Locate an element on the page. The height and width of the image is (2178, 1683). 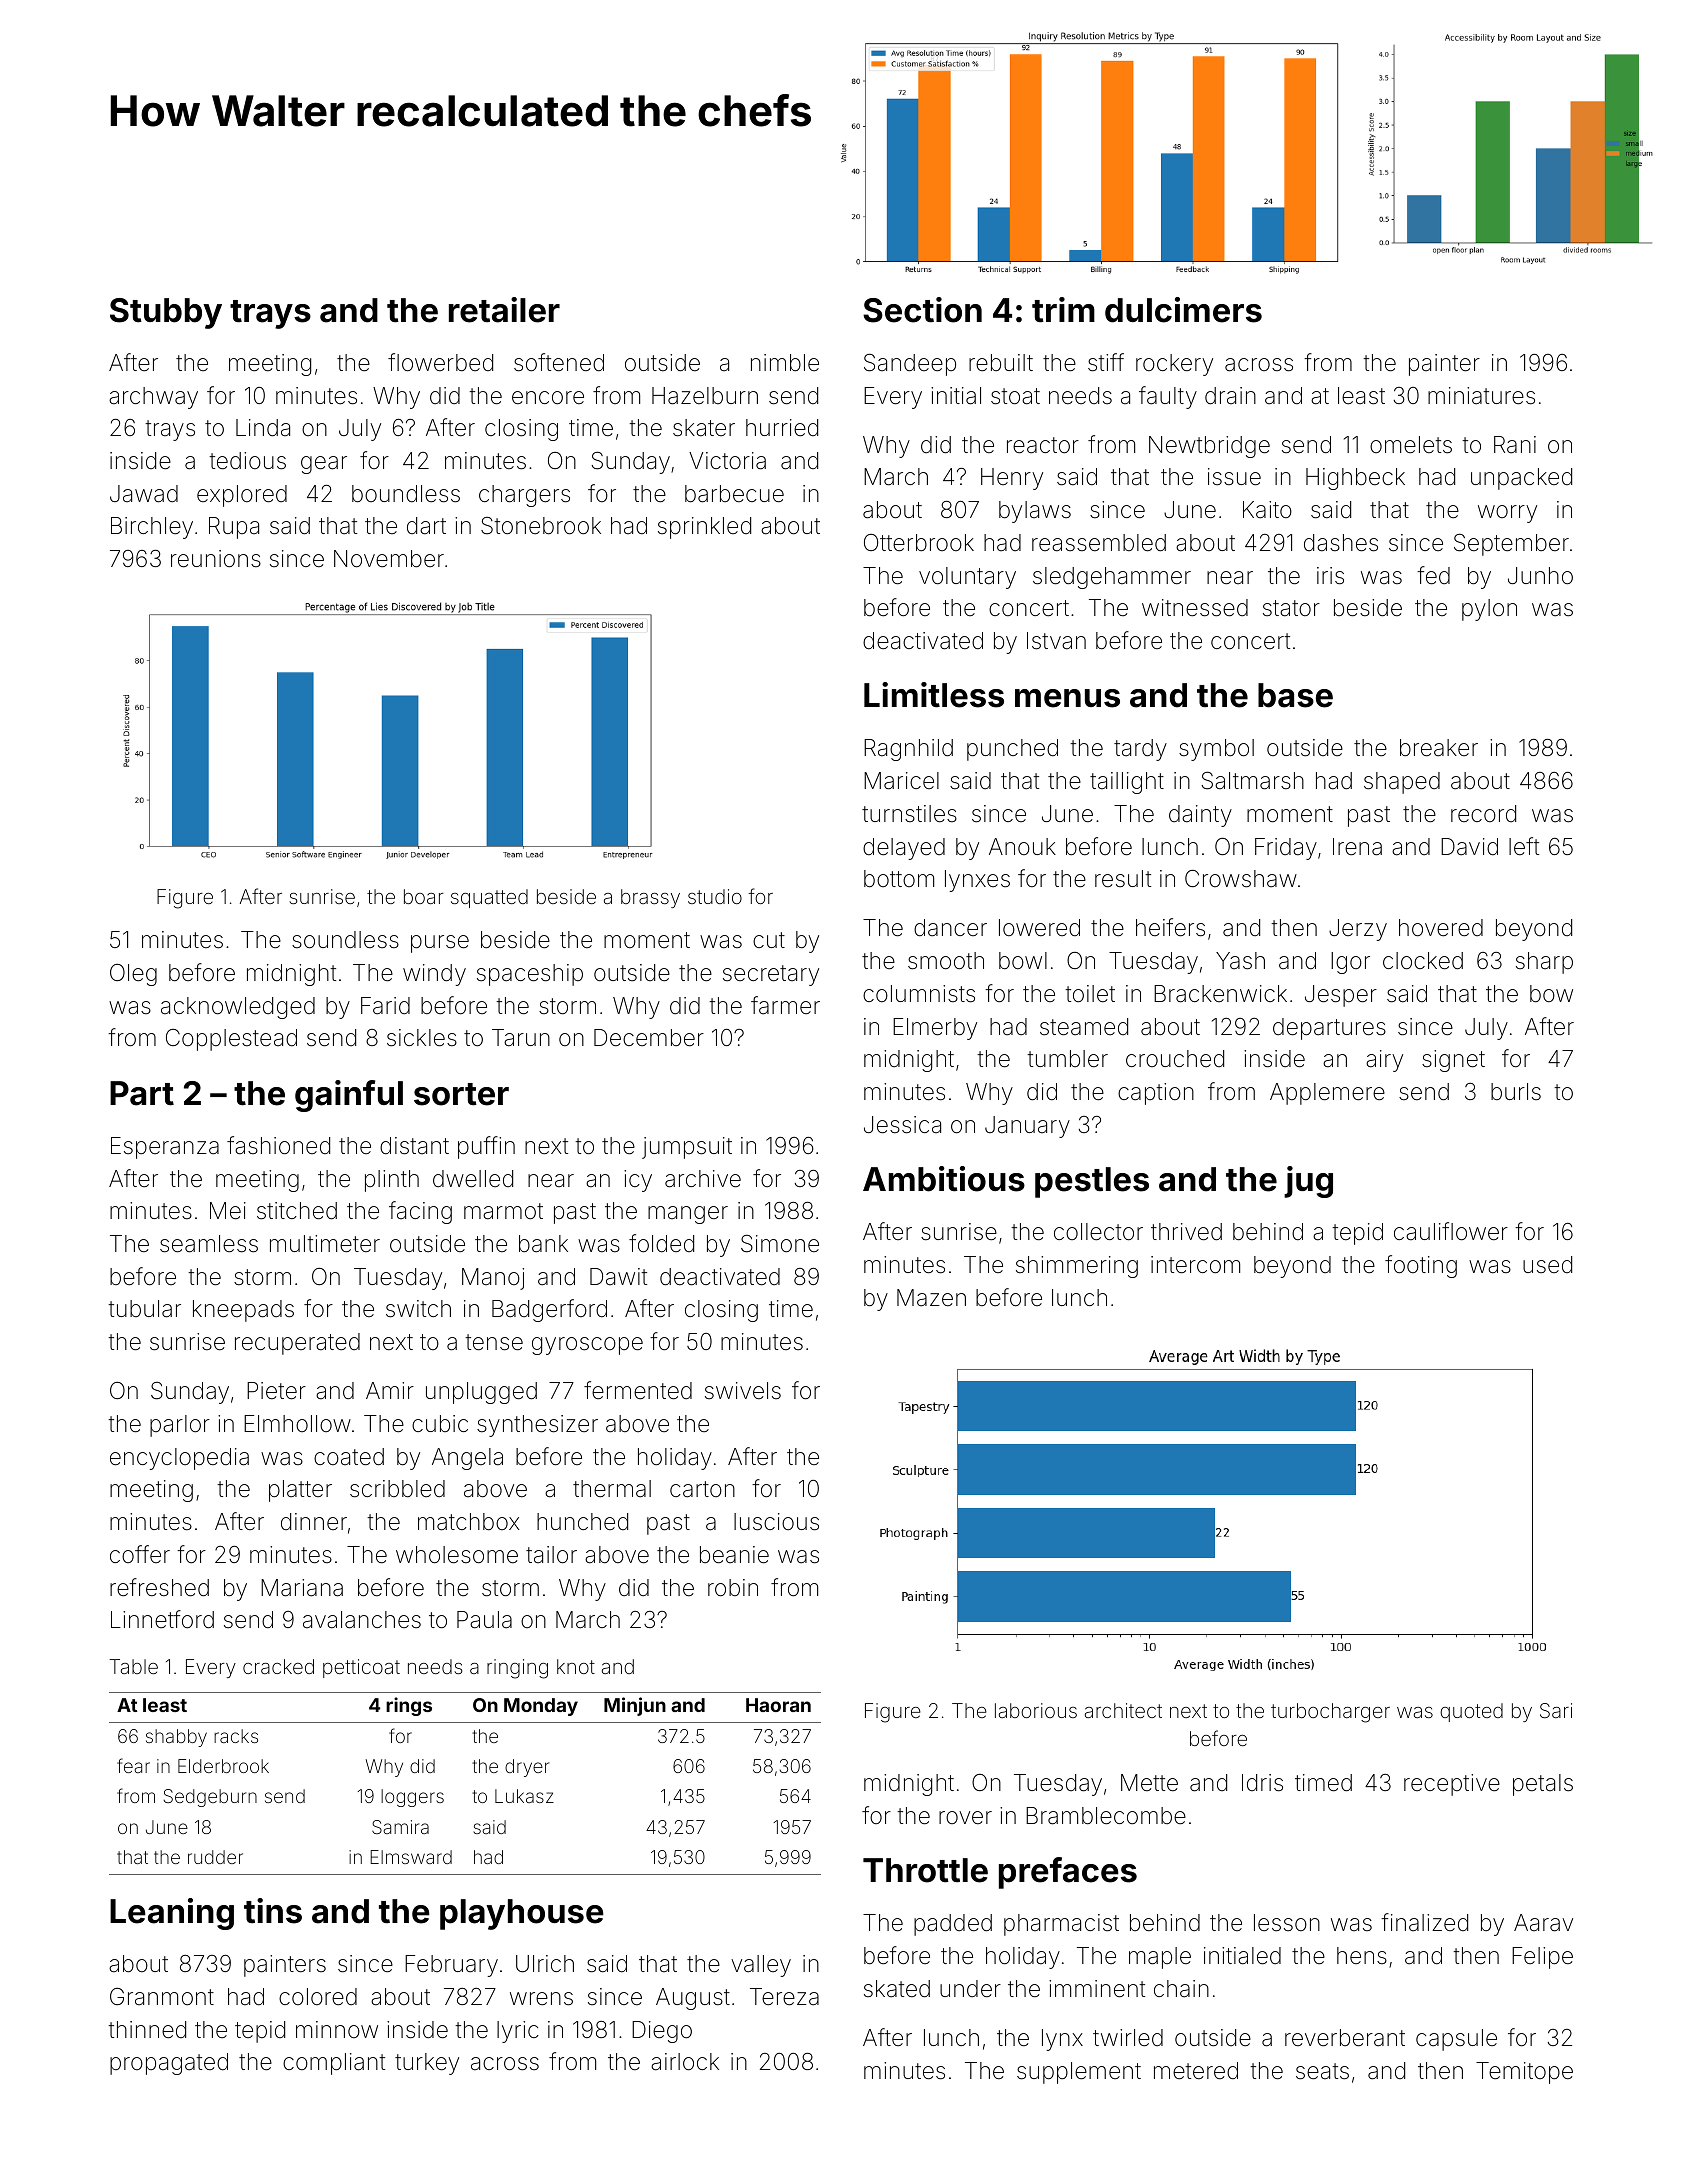
cauliflower is located at coordinates (1451, 1231).
